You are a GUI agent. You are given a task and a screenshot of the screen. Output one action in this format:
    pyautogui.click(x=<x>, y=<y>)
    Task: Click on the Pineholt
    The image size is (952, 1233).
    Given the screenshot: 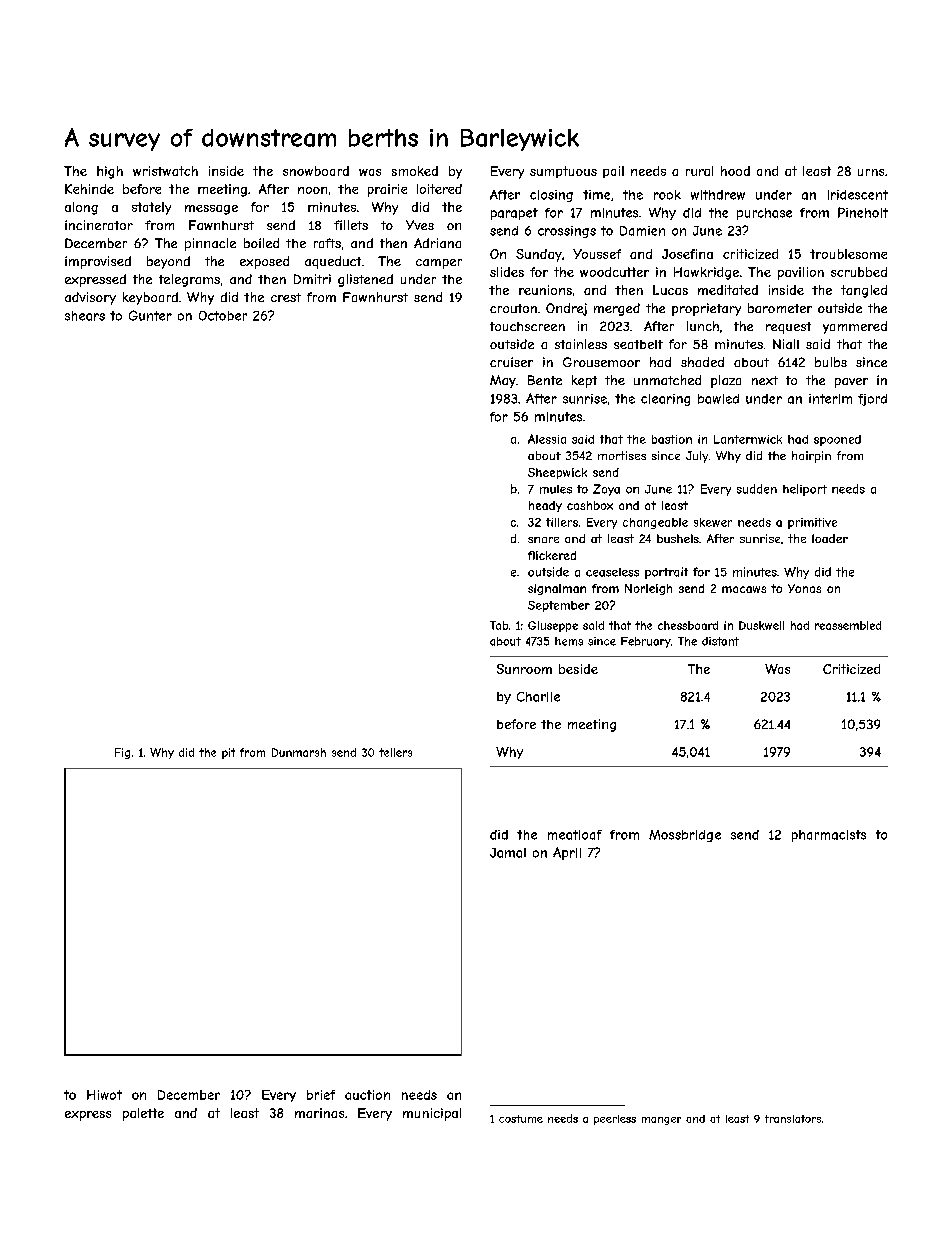 What is the action you would take?
    pyautogui.click(x=863, y=212)
